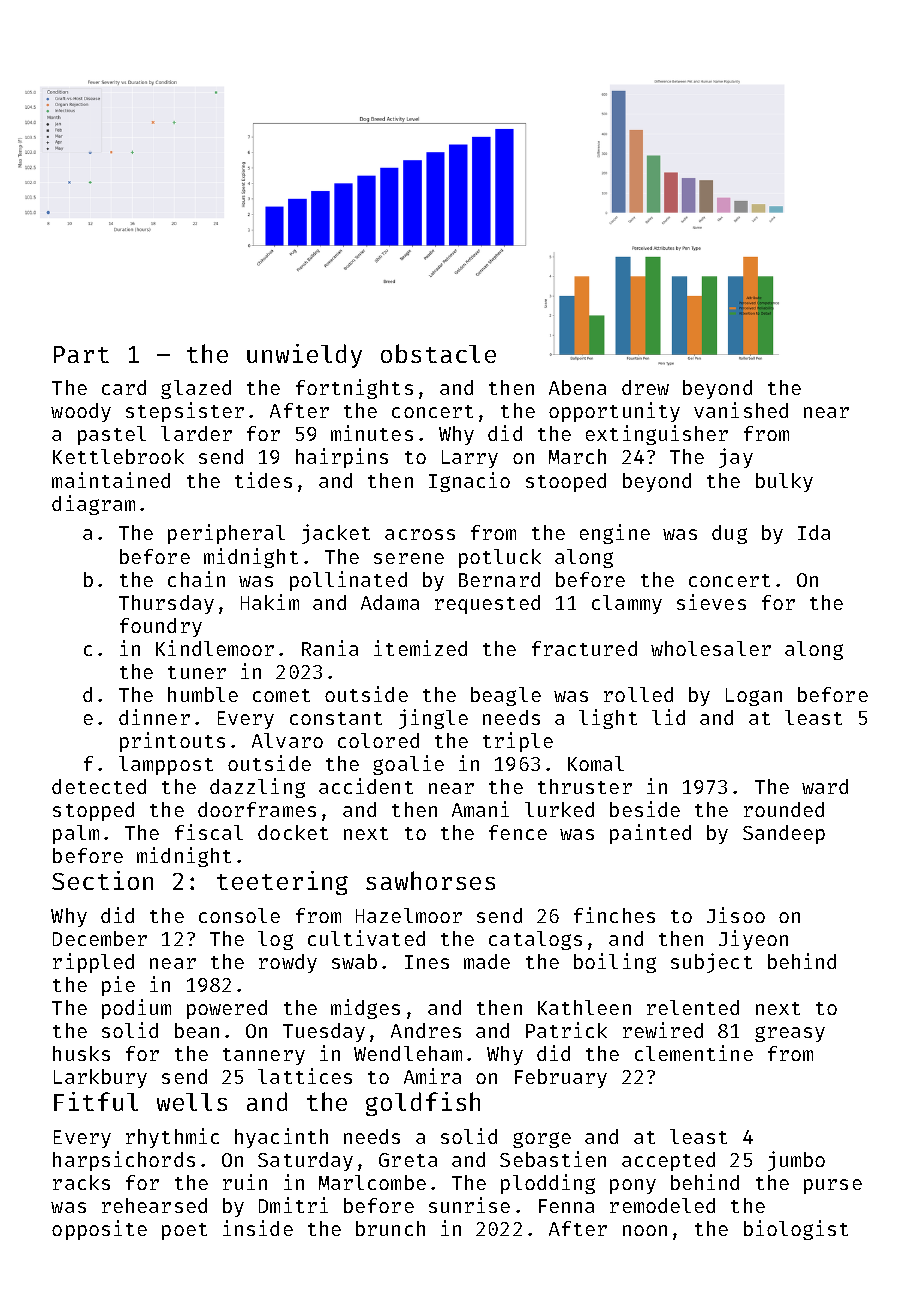 Image resolution: width=924 pixels, height=1308 pixels. I want to click on pollinated, so click(348, 581).
